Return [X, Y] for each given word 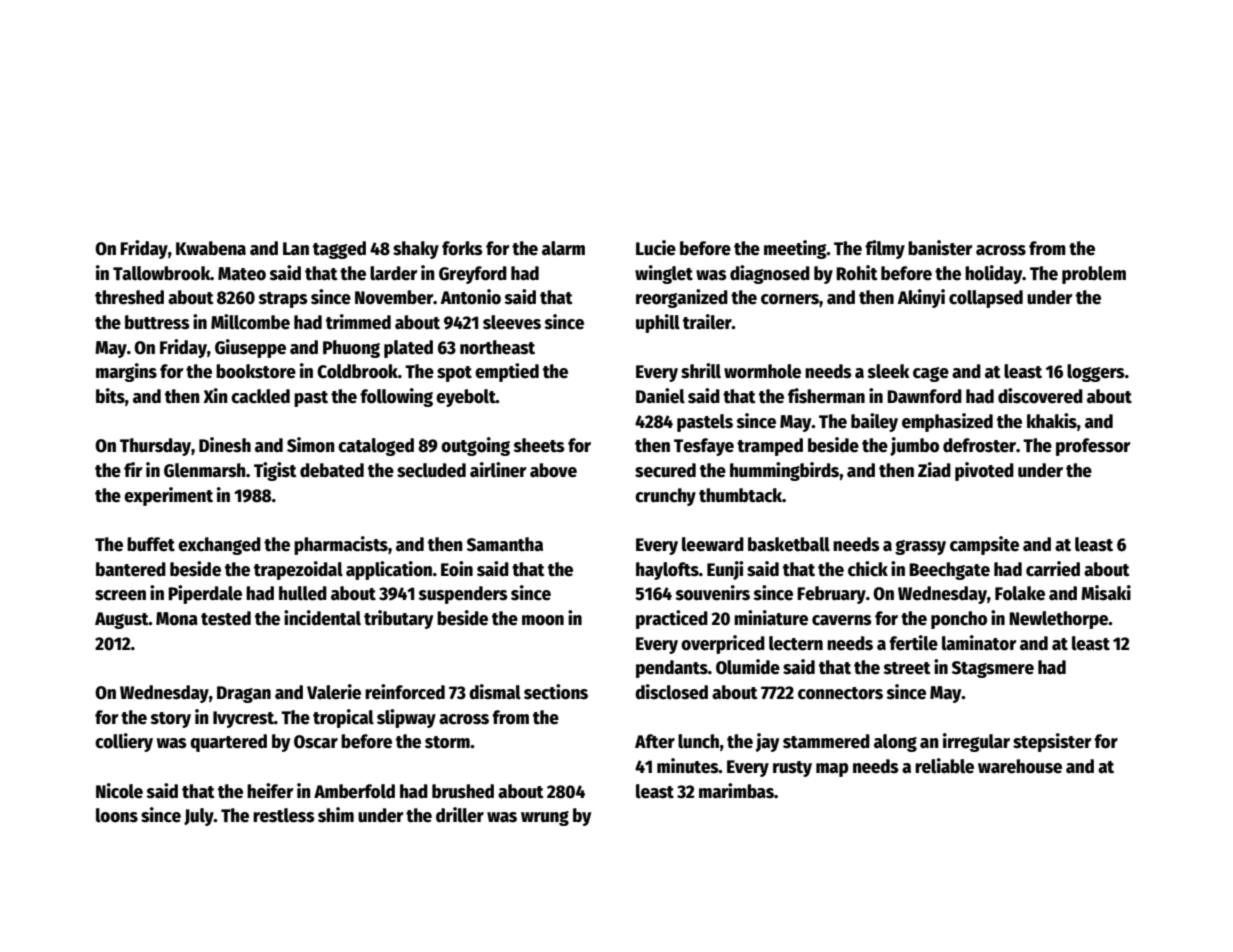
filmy [885, 249]
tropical [343, 718]
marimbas [736, 791]
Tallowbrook [162, 273]
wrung [545, 818]
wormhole [762, 371]
